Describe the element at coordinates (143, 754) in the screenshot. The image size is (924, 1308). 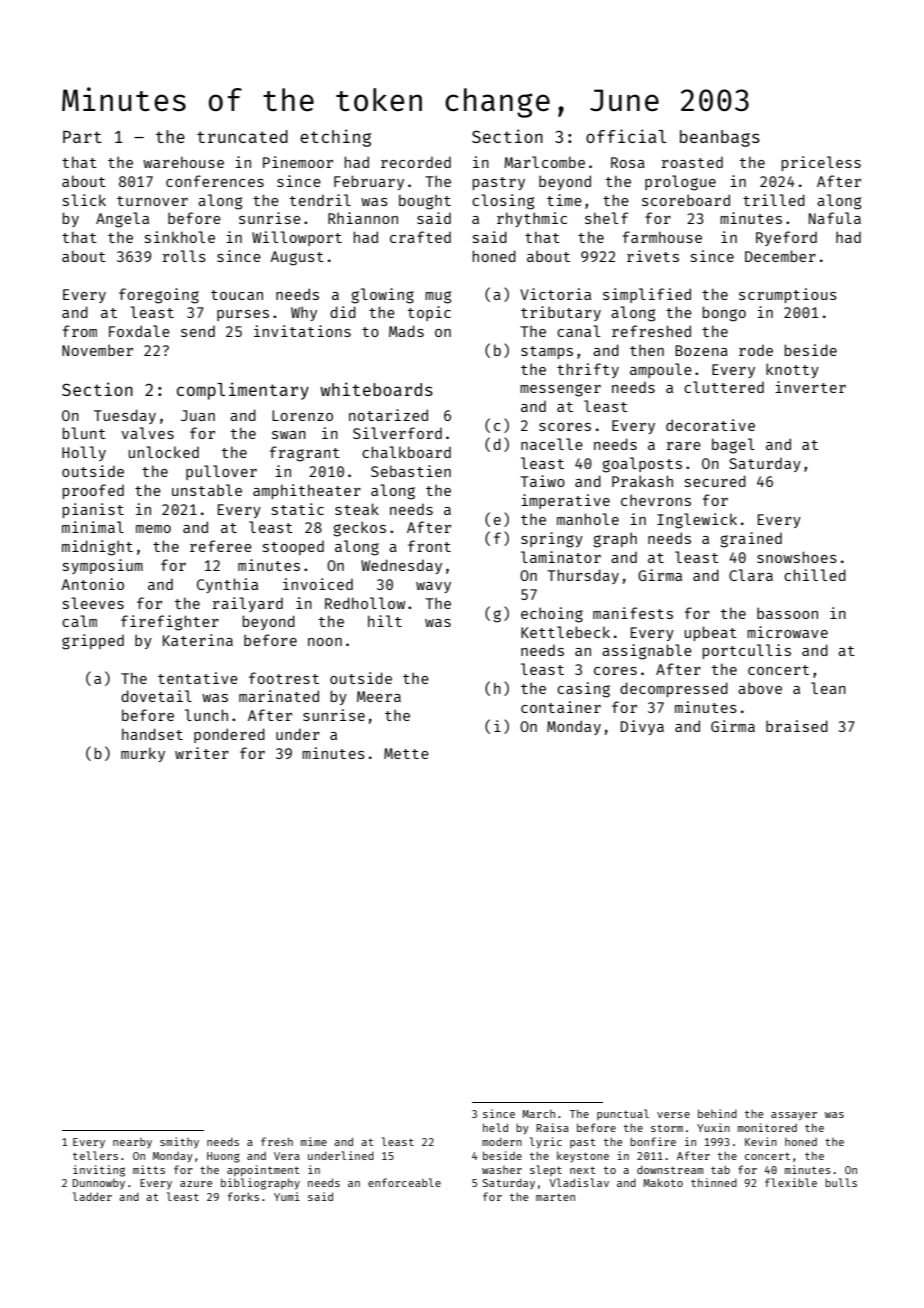
I see `murky` at that location.
